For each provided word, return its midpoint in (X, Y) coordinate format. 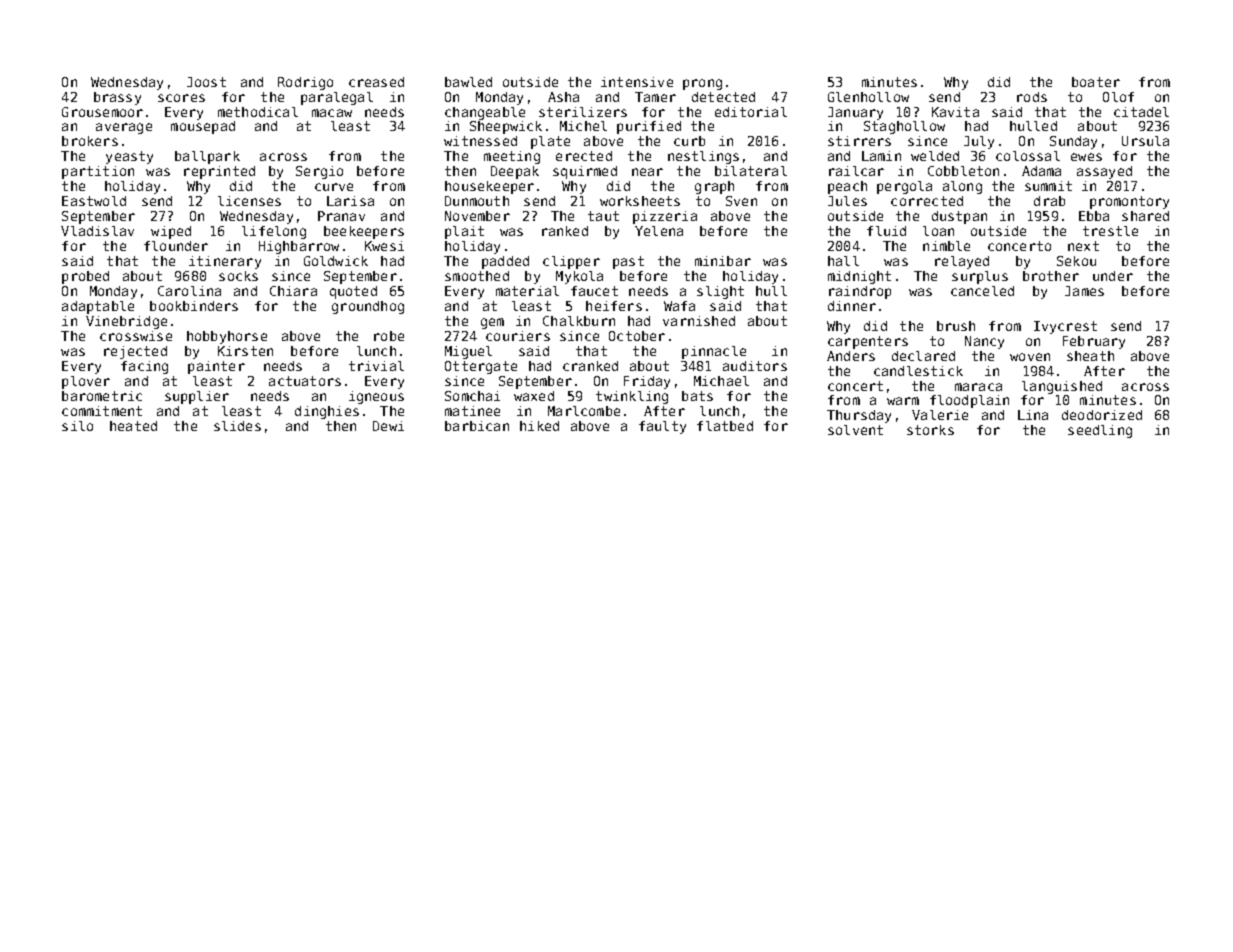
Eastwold (94, 201)
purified (649, 127)
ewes (1086, 157)
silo (77, 426)
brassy (117, 98)
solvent (855, 430)
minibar (723, 261)
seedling (1100, 431)
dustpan (959, 217)
